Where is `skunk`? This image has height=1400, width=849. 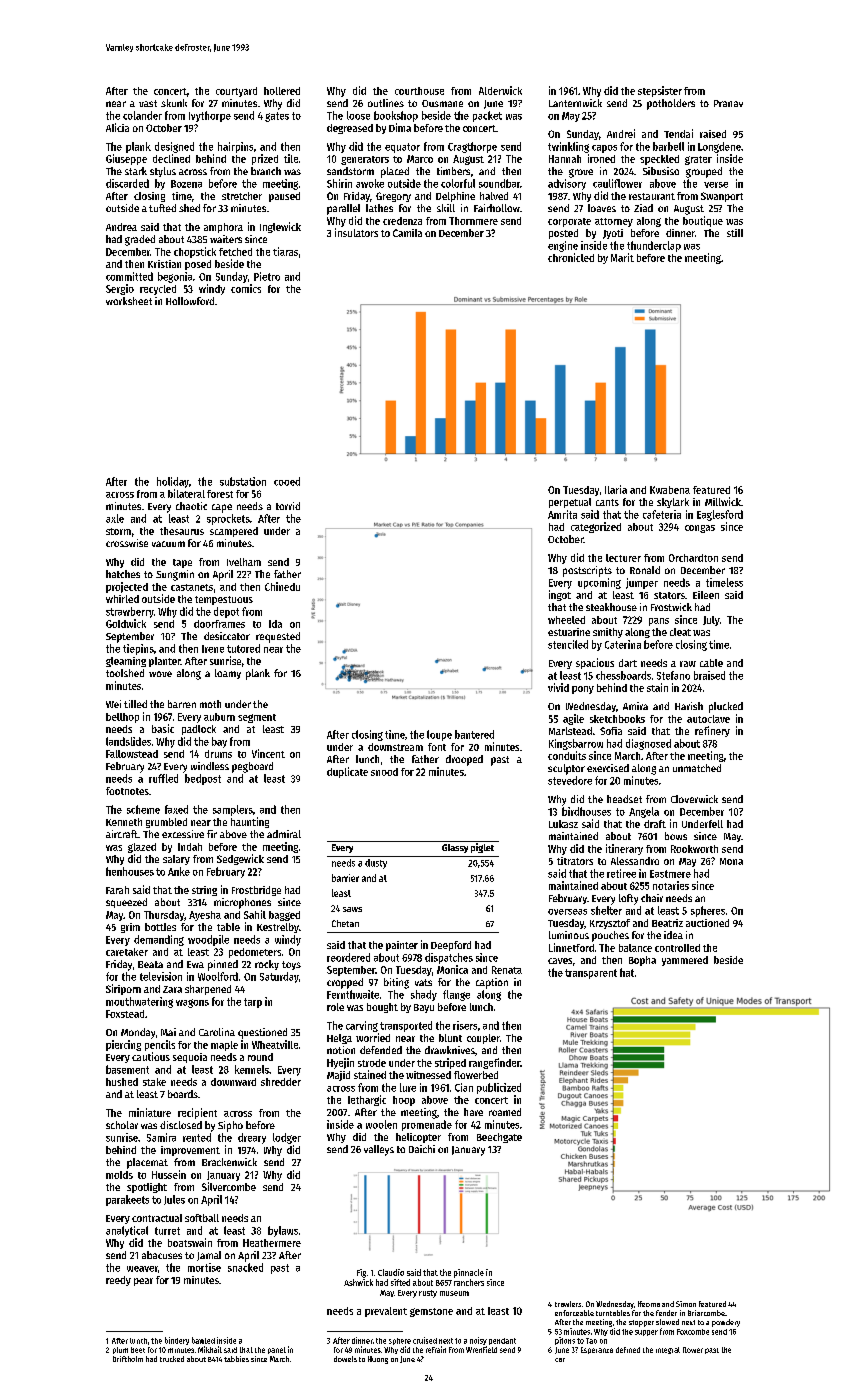
skunk is located at coordinates (174, 103).
